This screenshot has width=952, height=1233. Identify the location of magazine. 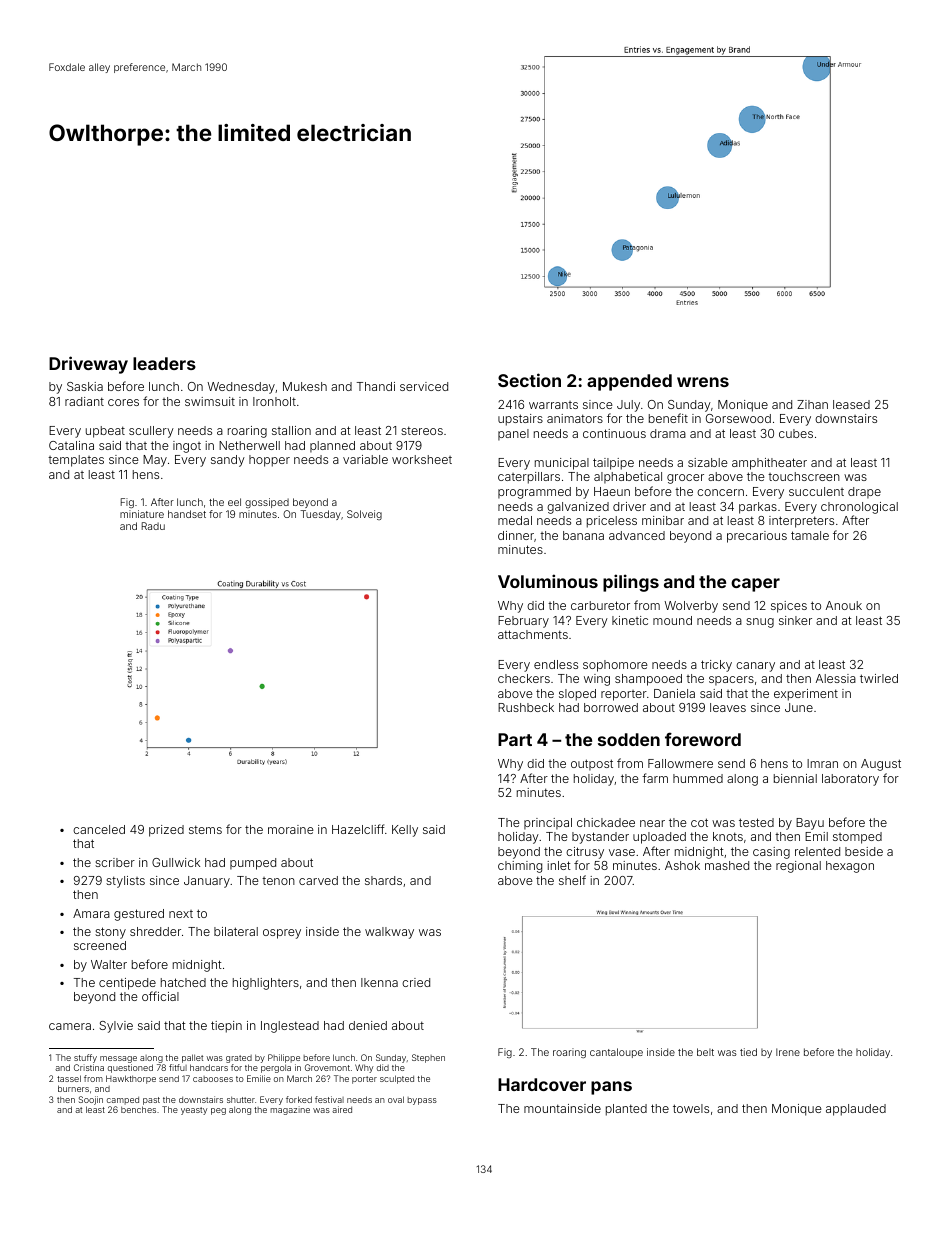
(290, 1110).
